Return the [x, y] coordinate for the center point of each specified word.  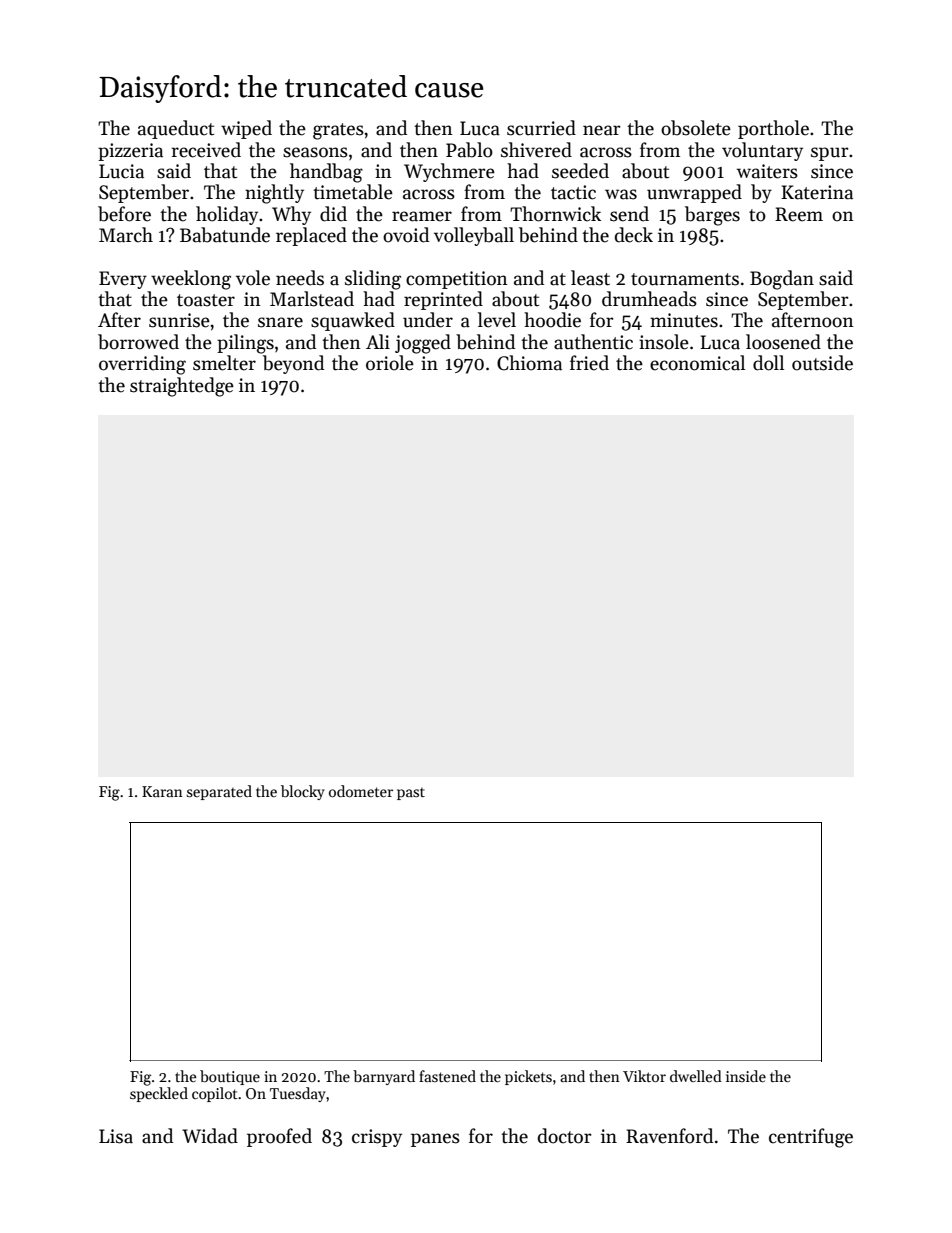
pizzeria [130, 152]
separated [219, 792]
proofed [279, 1137]
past [411, 794]
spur [830, 154]
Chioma [529, 363]
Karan [162, 791]
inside [746, 1076]
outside [822, 363]
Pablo [469, 150]
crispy [377, 1138]
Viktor [644, 1076]
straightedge [182, 387]
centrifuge [811, 1138]
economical [697, 363]
